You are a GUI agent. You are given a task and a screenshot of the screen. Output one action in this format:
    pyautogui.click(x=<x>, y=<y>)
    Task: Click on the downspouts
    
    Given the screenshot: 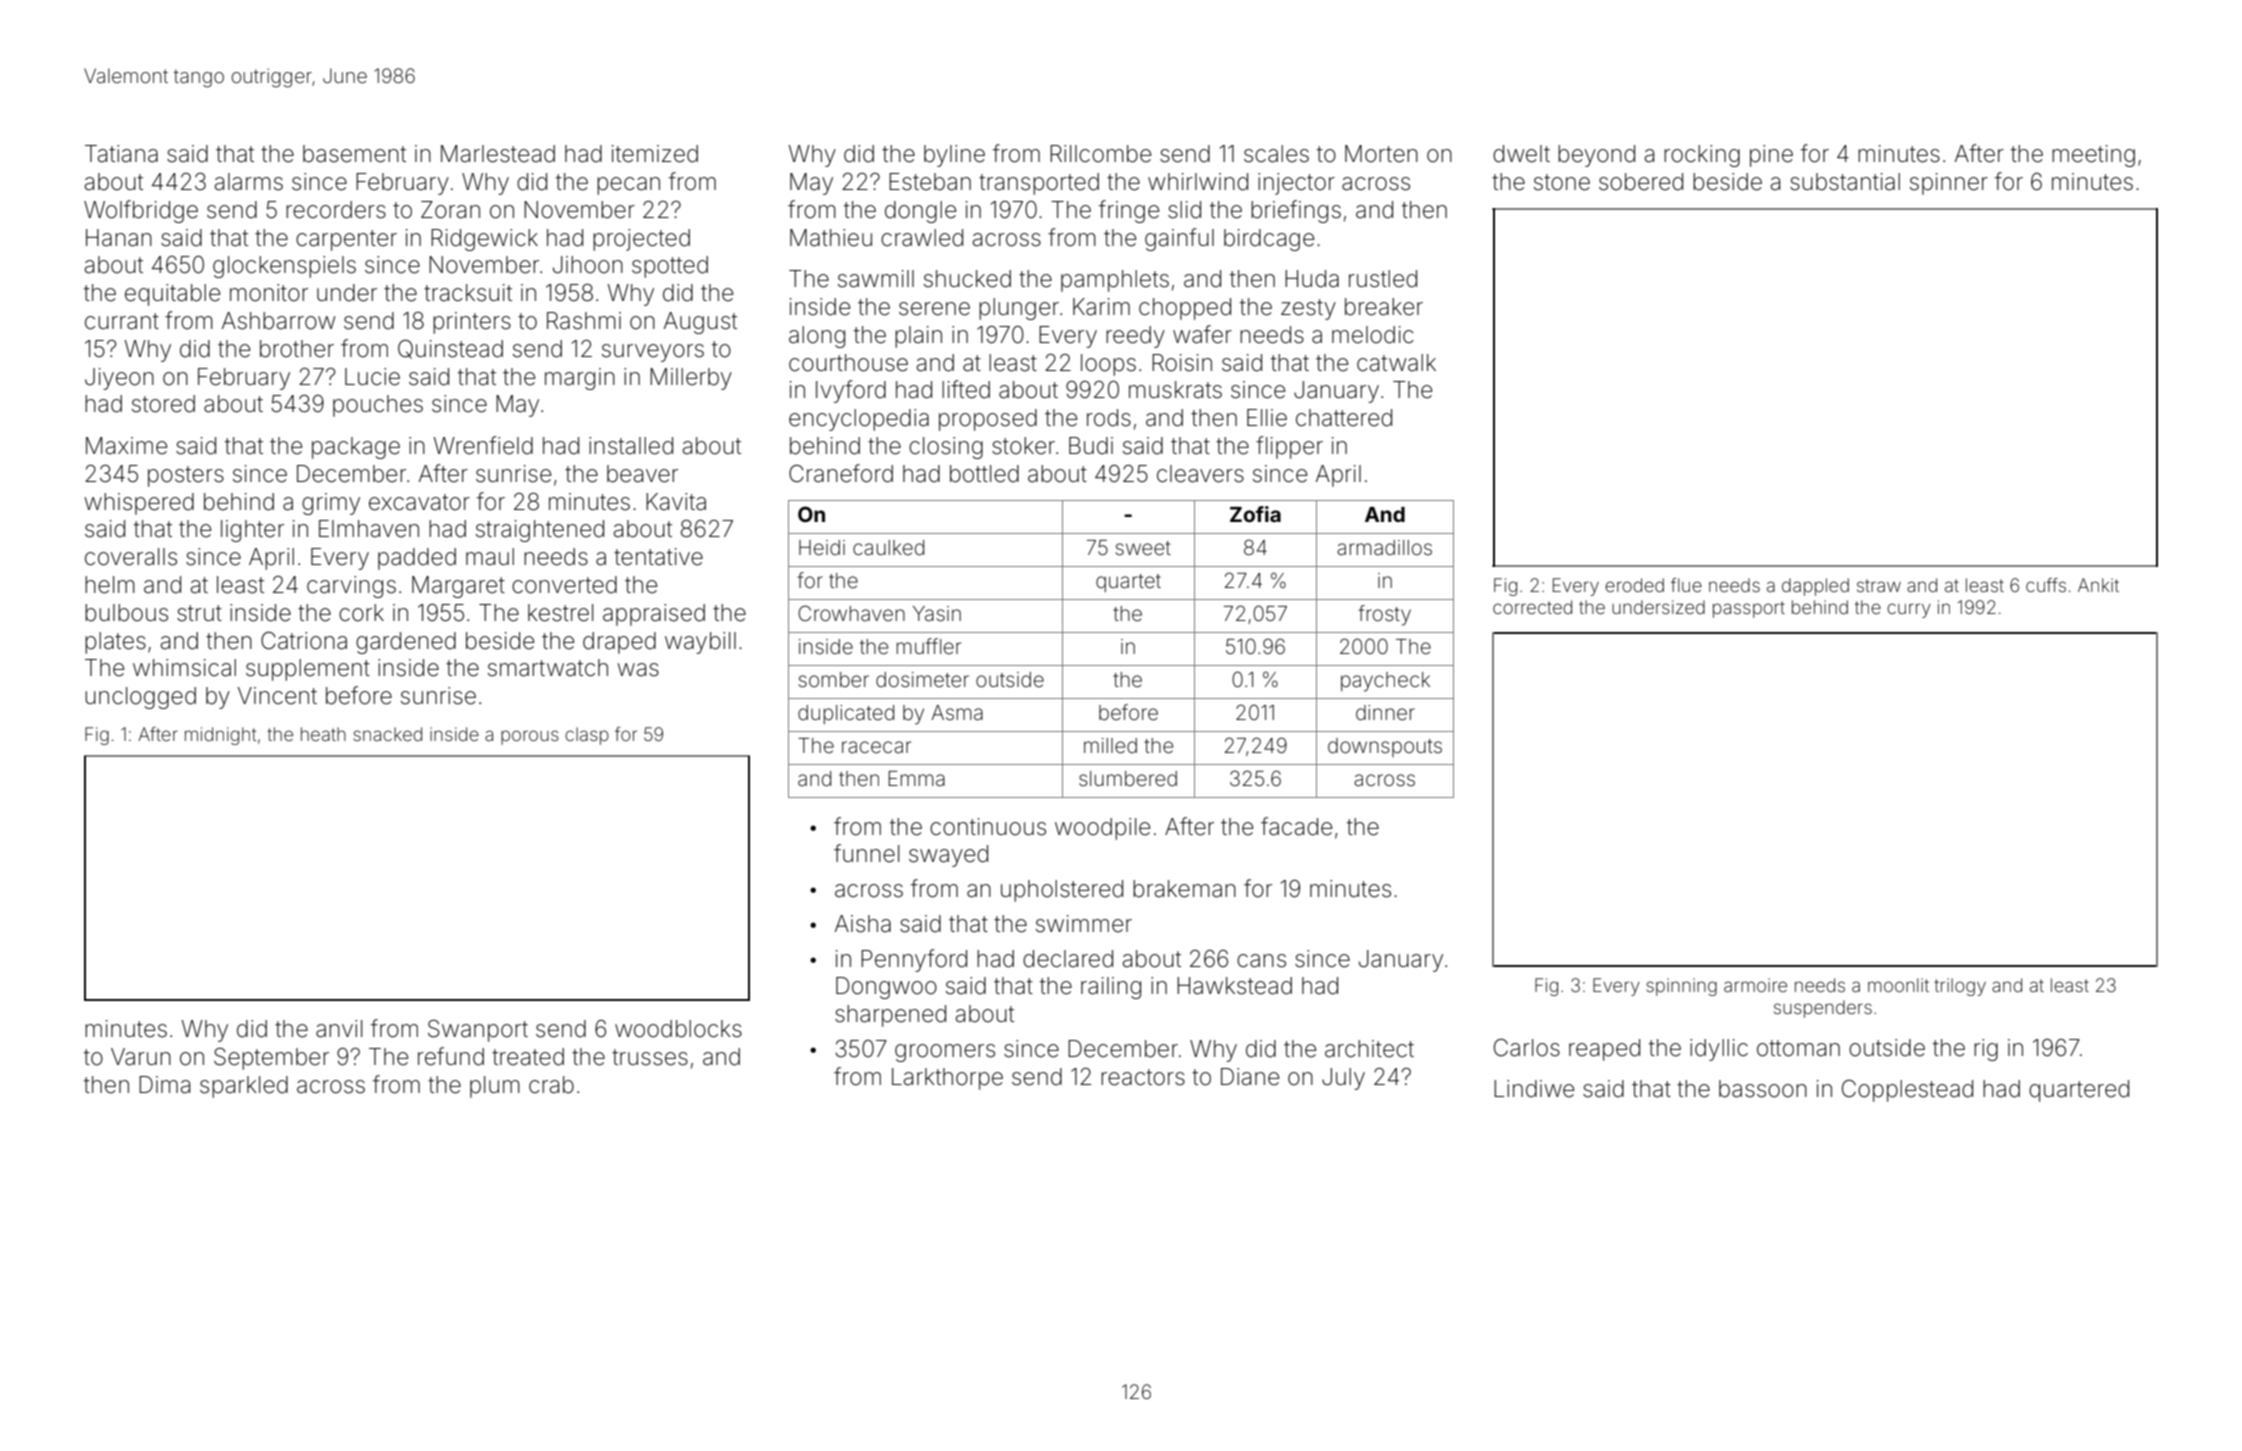 What is the action you would take?
    pyautogui.click(x=1385, y=747)
